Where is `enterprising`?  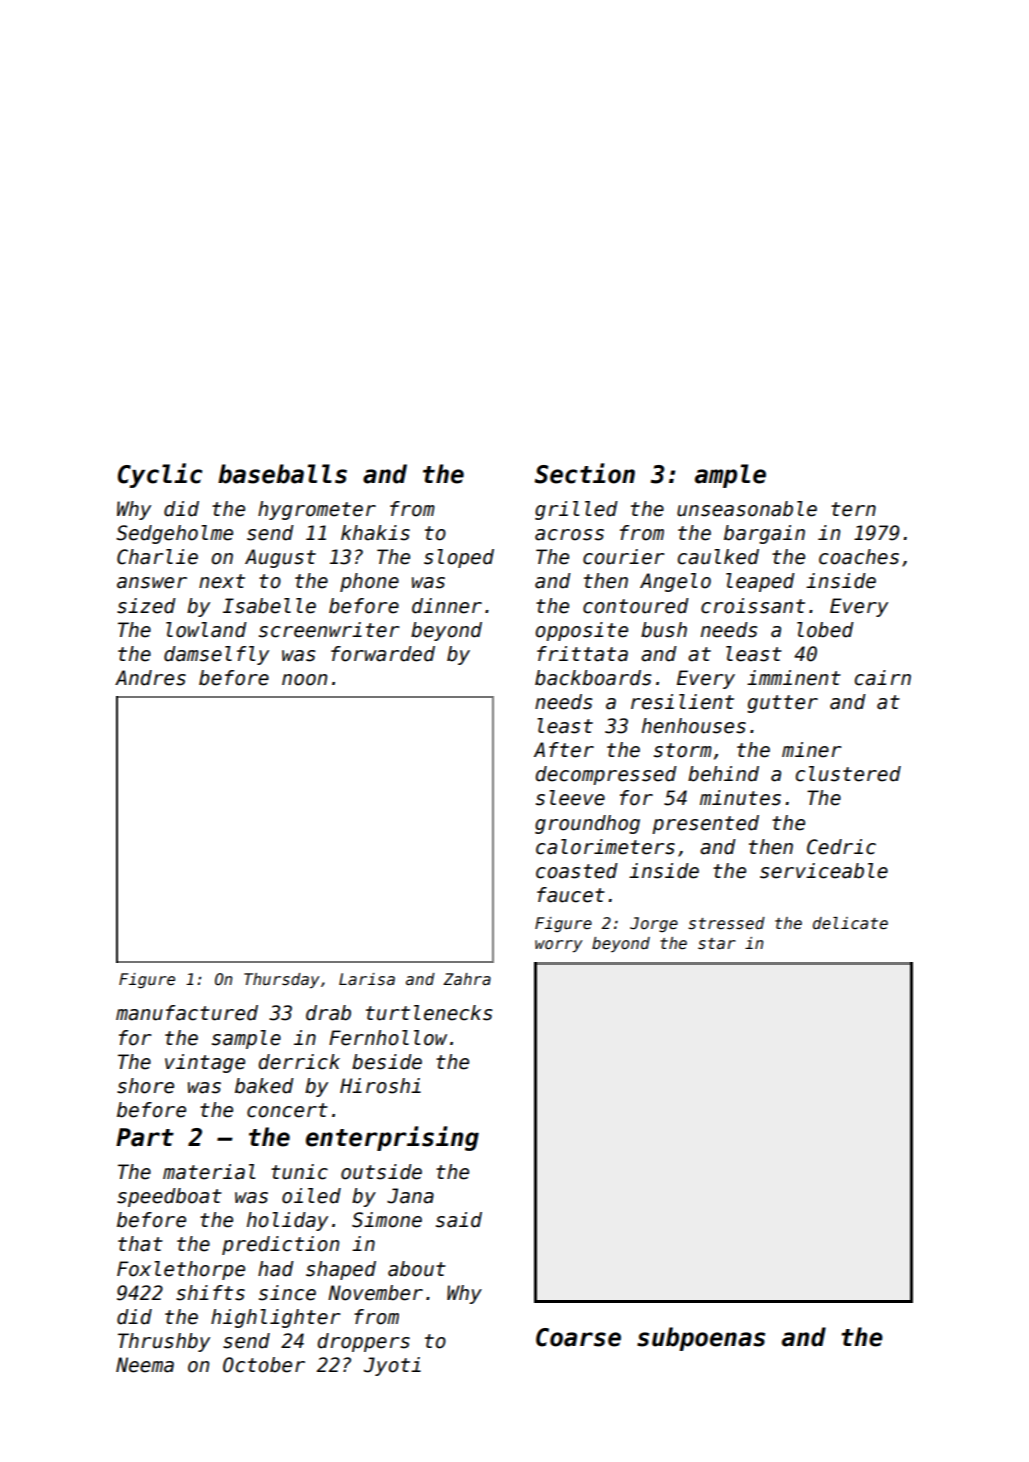 enterprising is located at coordinates (392, 1138).
